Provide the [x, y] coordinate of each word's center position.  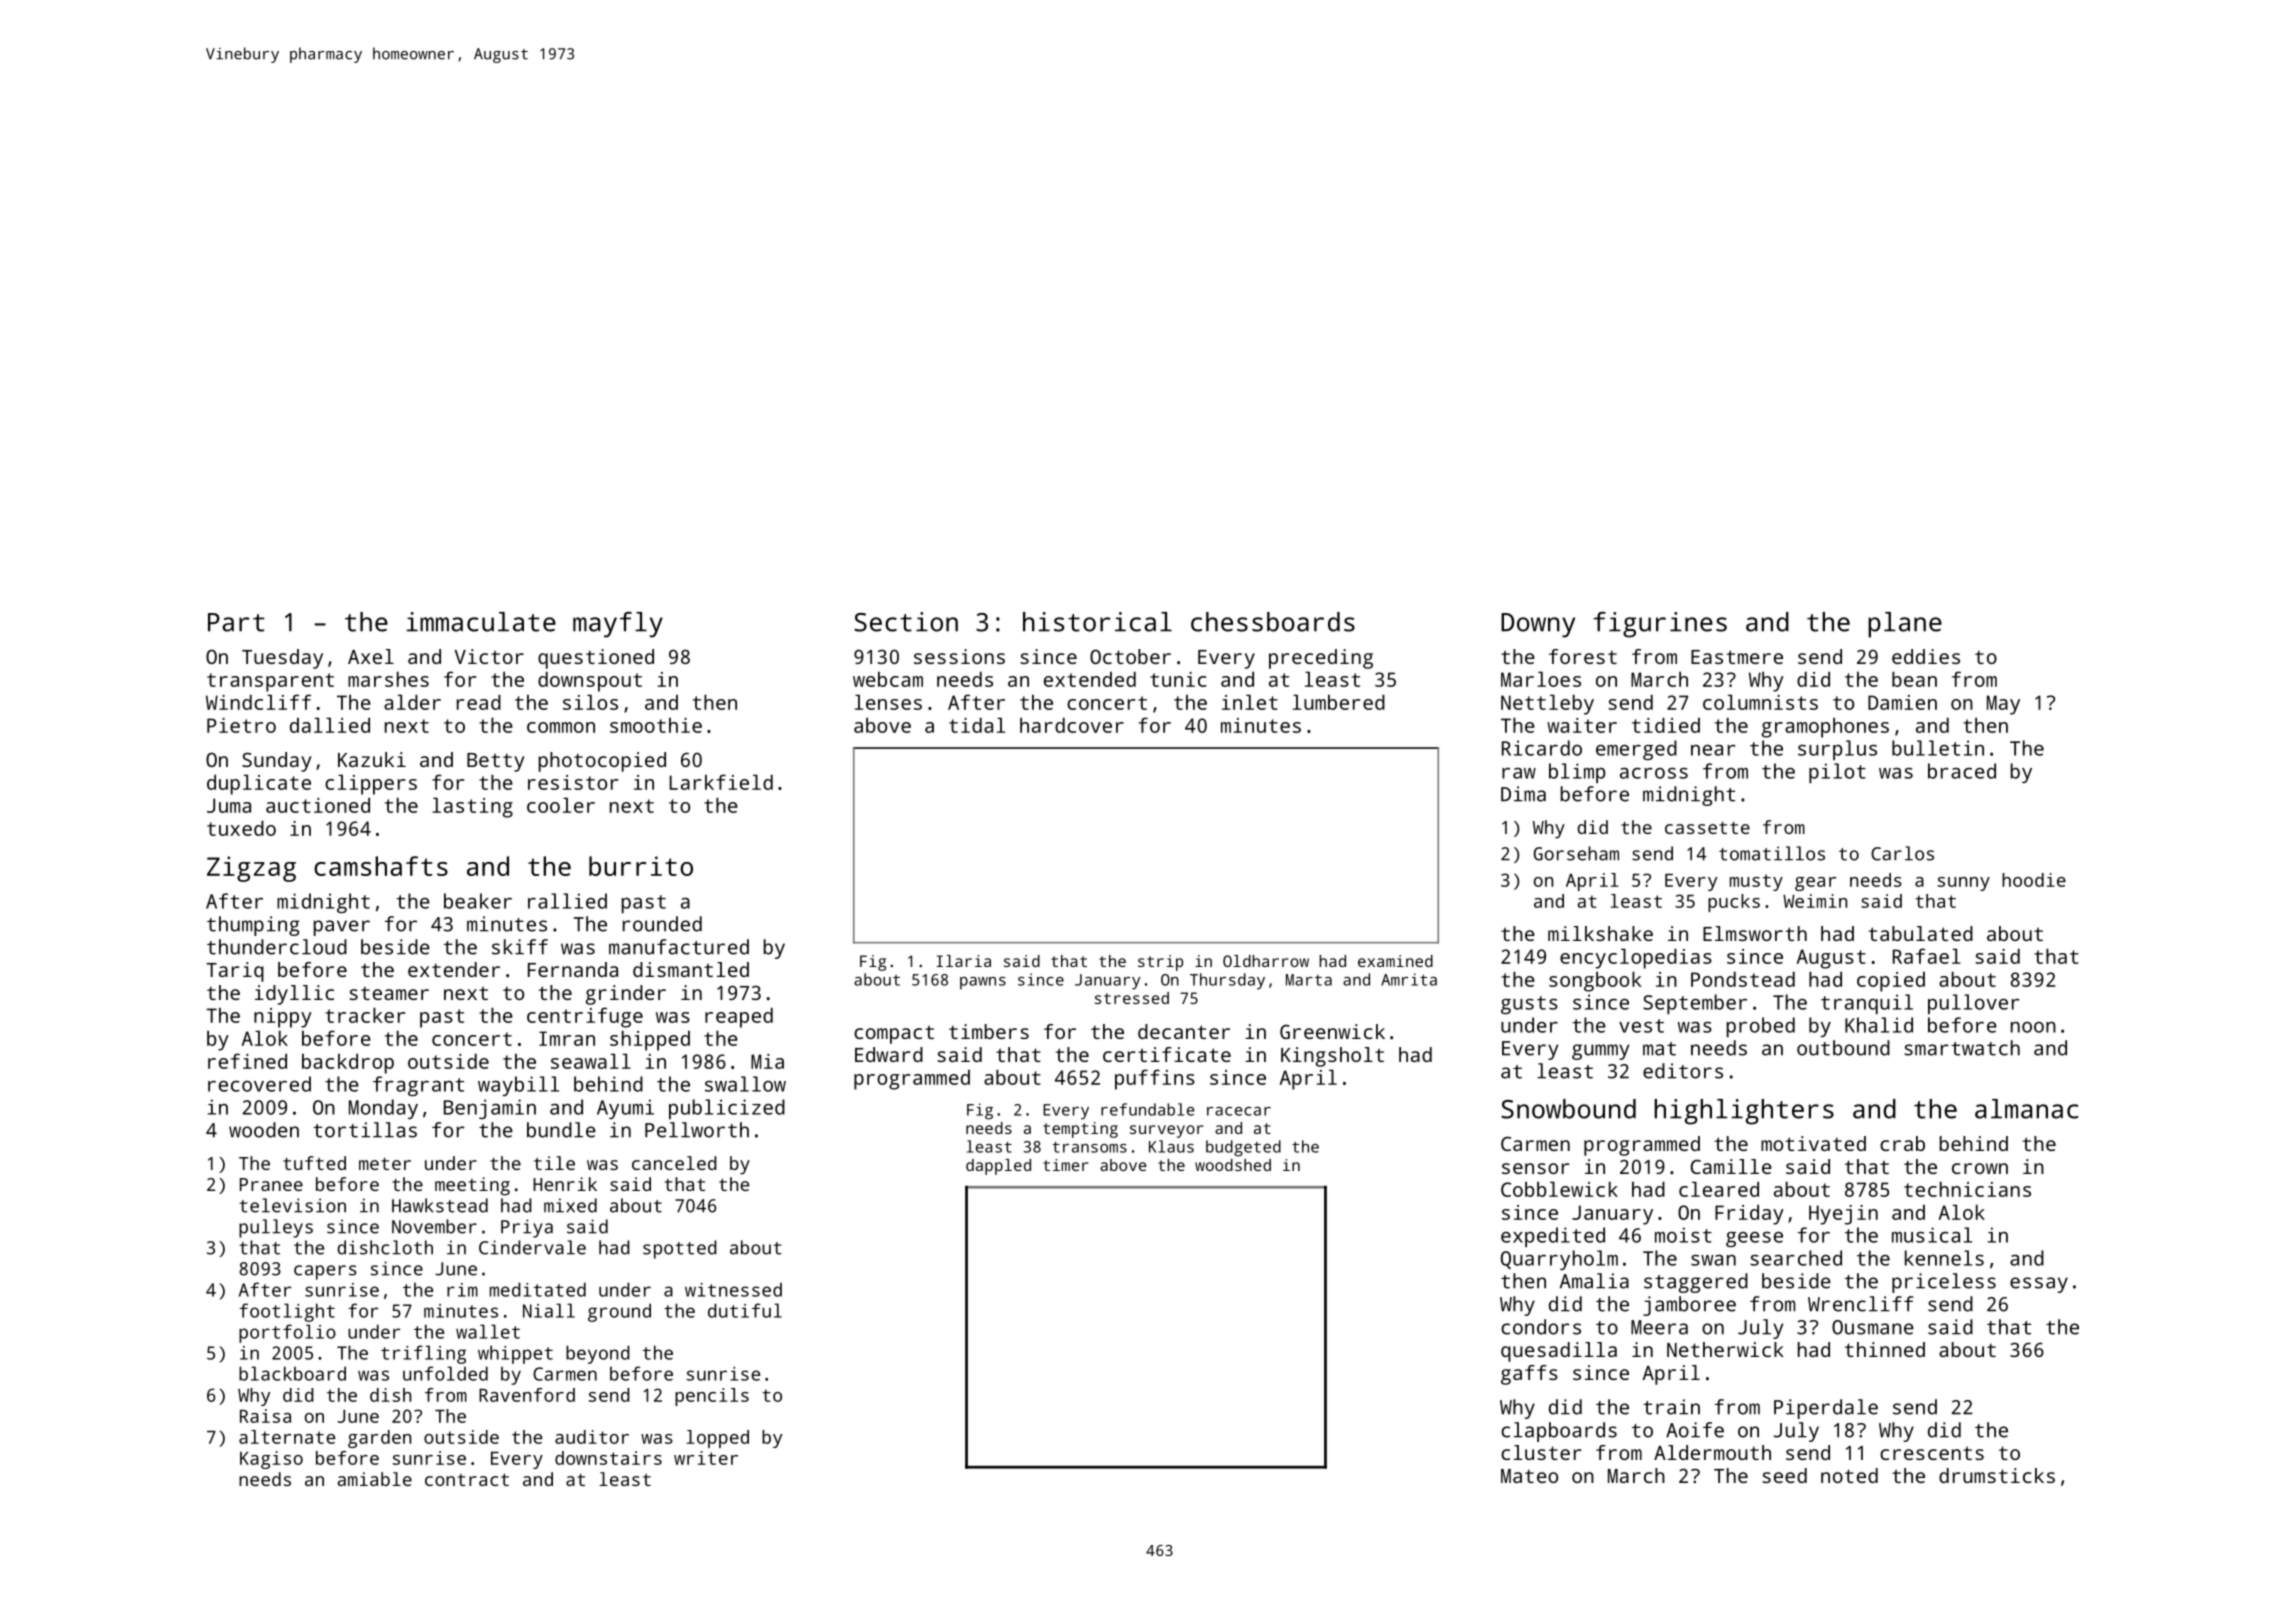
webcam [888, 679]
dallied [330, 725]
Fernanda [573, 969]
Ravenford [527, 1395]
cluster [1541, 1452]
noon [2033, 1027]
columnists [1760, 702]
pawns [983, 983]
